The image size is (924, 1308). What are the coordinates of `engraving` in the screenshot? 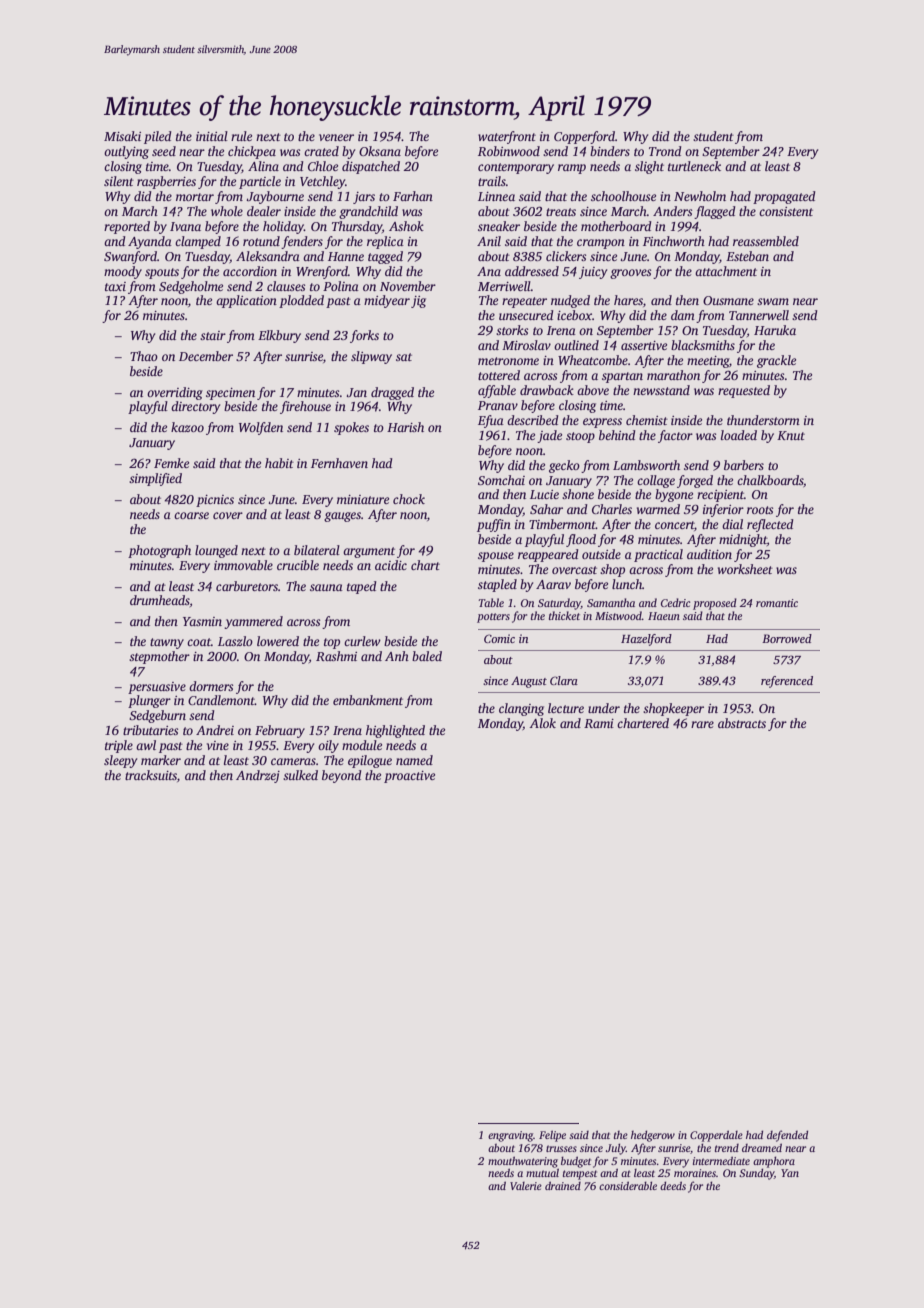 It's located at (511, 1136).
